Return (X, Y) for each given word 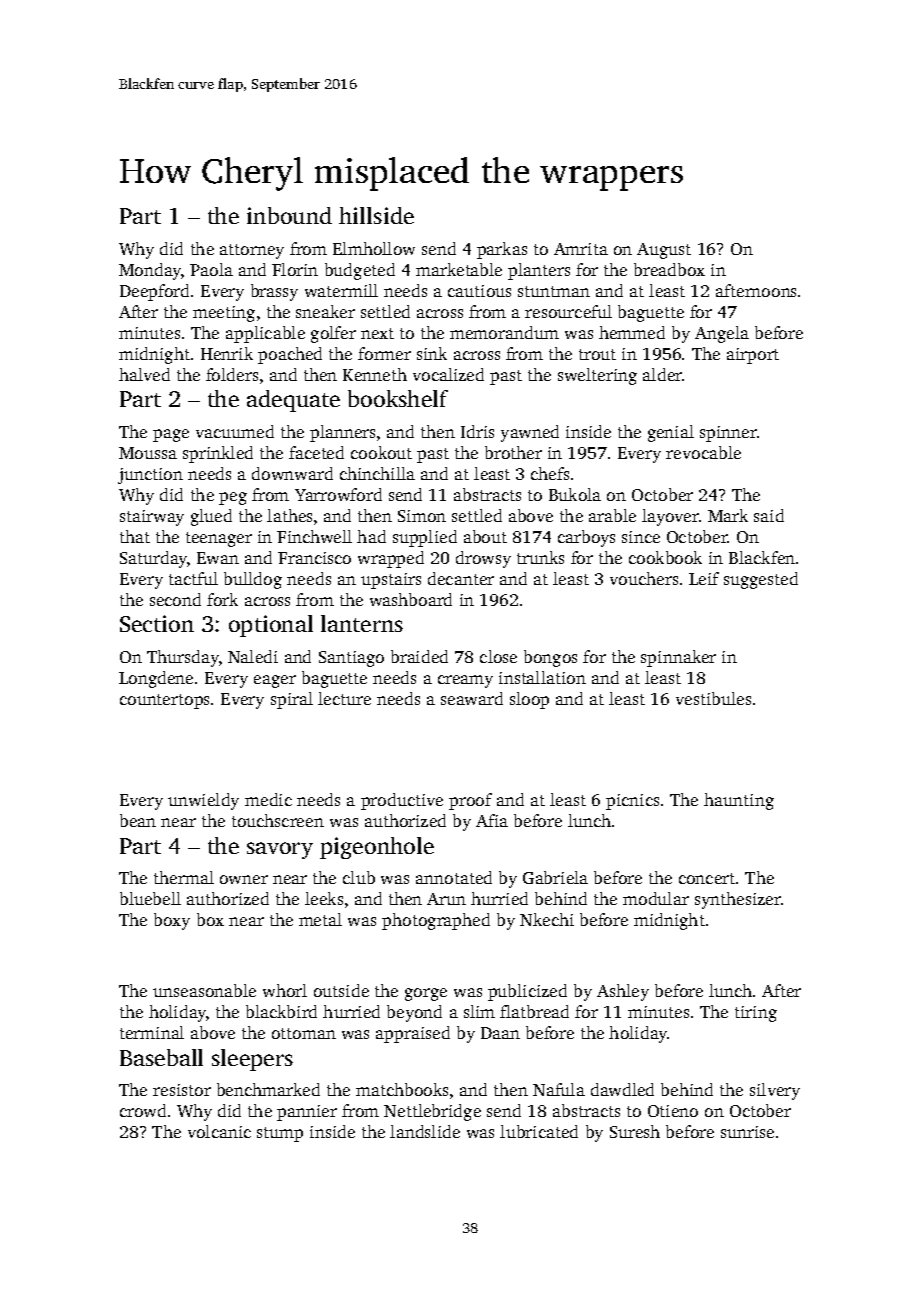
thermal (184, 877)
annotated (454, 877)
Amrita (581, 249)
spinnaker (678, 658)
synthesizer (738, 900)
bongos (550, 658)
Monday (150, 271)
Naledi (253, 656)
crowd (143, 1110)
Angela (722, 334)
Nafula (559, 1089)
